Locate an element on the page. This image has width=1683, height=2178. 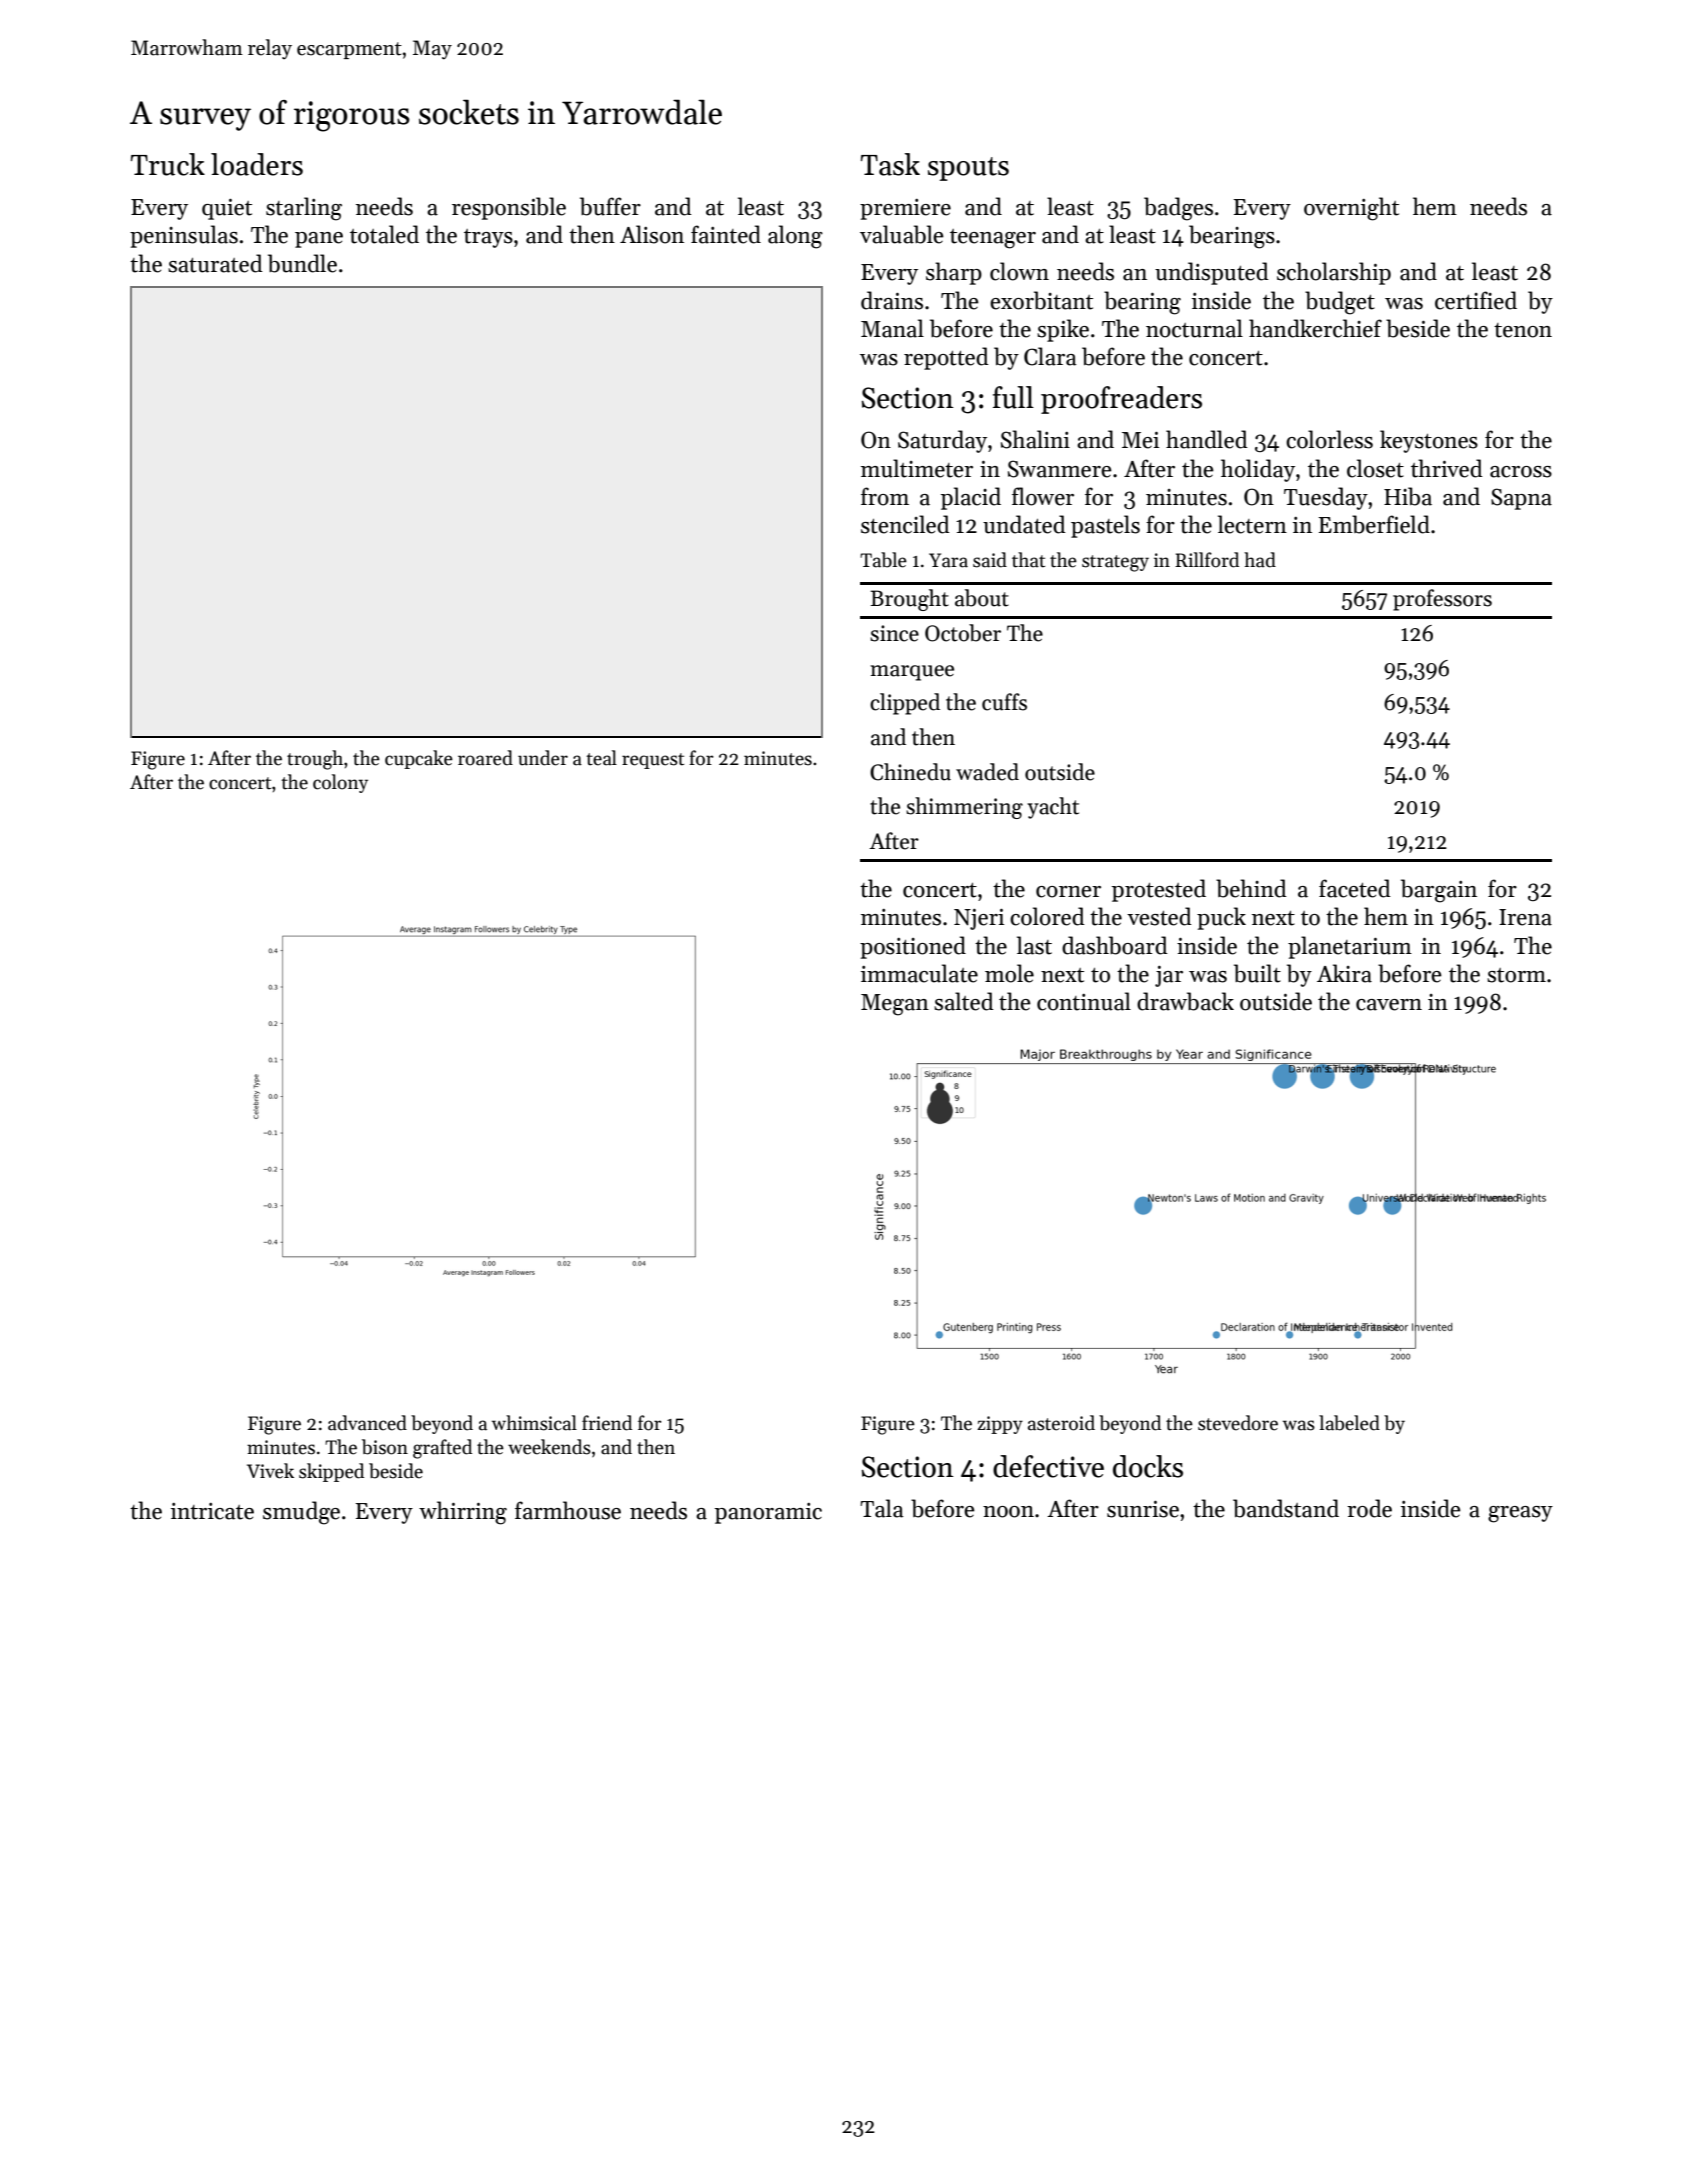
Manal is located at coordinates (892, 328).
